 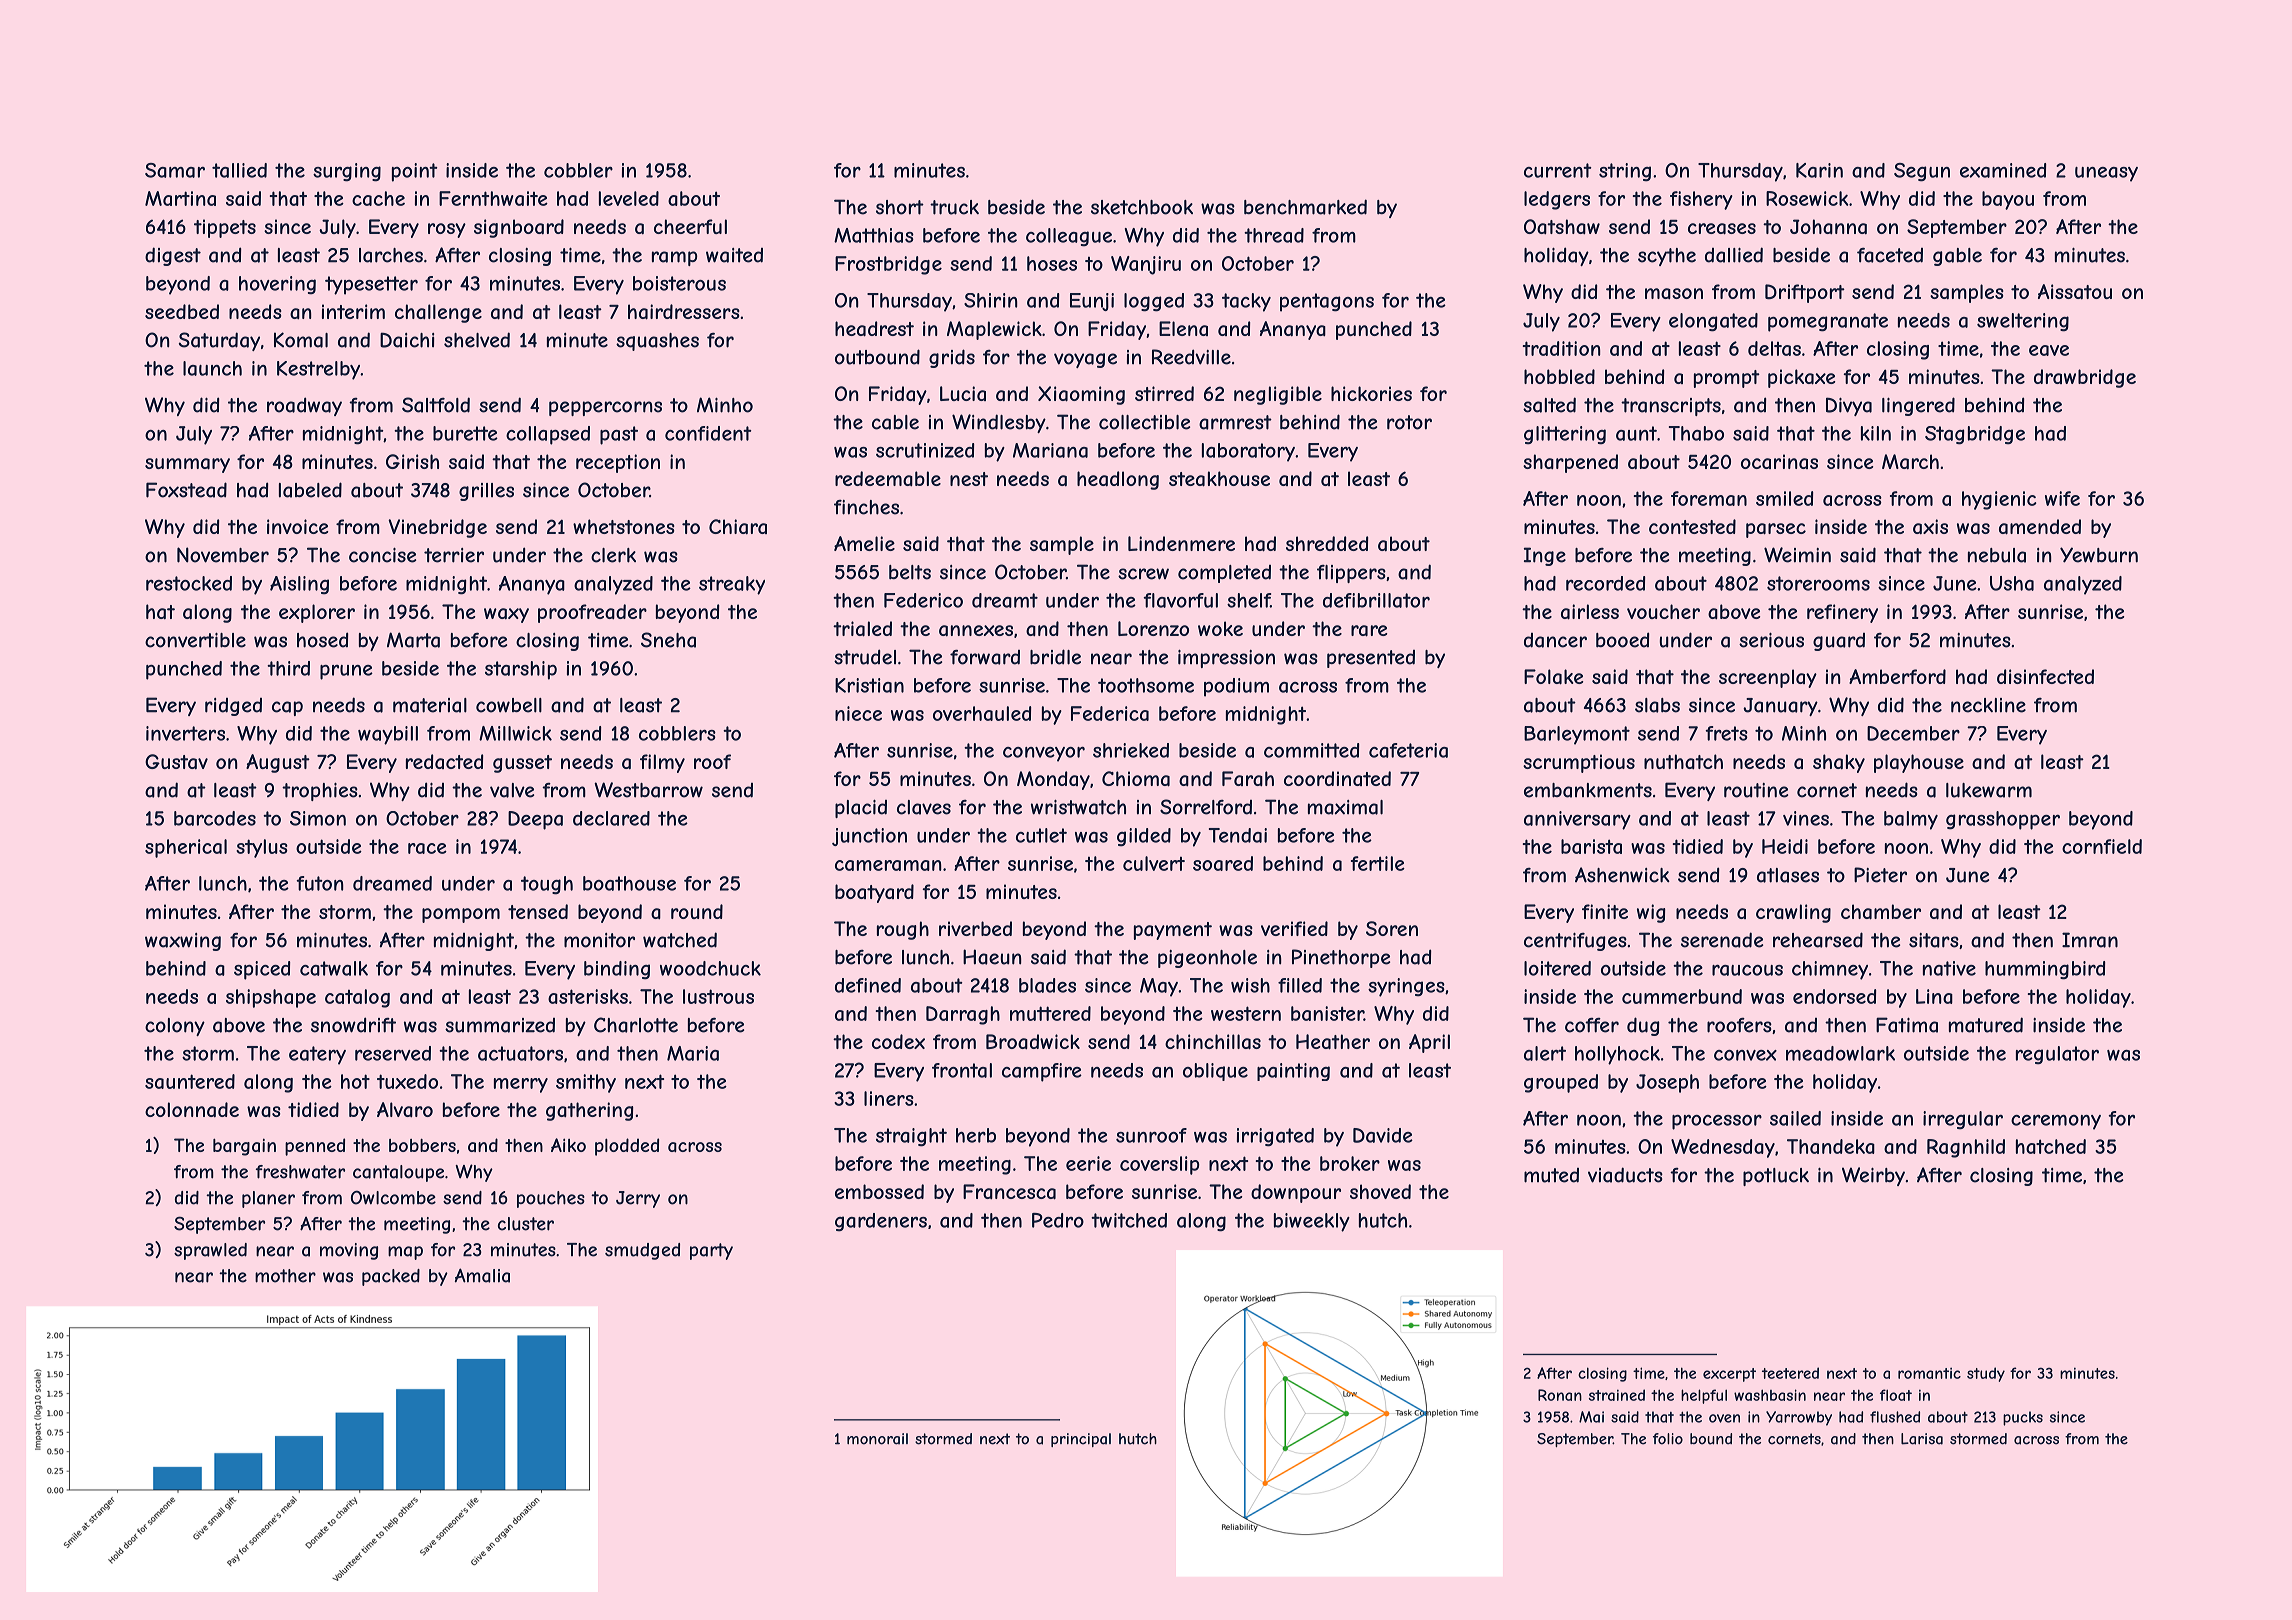 I want to click on bobbers, so click(x=422, y=1145).
